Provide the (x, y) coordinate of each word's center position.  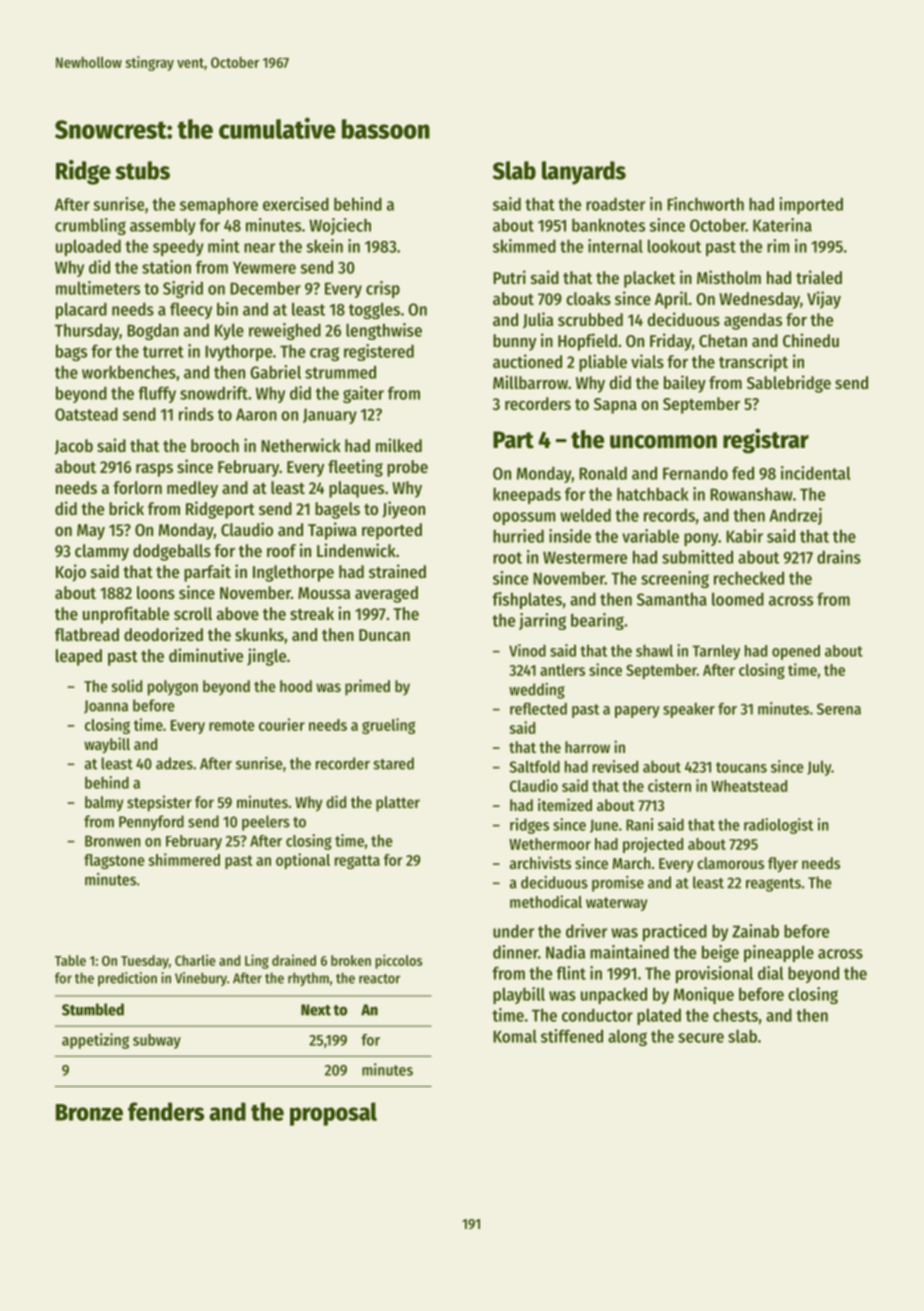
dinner (515, 952)
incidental (815, 473)
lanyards (584, 173)
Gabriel (275, 372)
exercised (296, 204)
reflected (538, 708)
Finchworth (705, 204)
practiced (675, 932)
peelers (266, 823)
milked (399, 445)
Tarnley (716, 652)
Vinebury (201, 979)
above (238, 613)
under (513, 931)
